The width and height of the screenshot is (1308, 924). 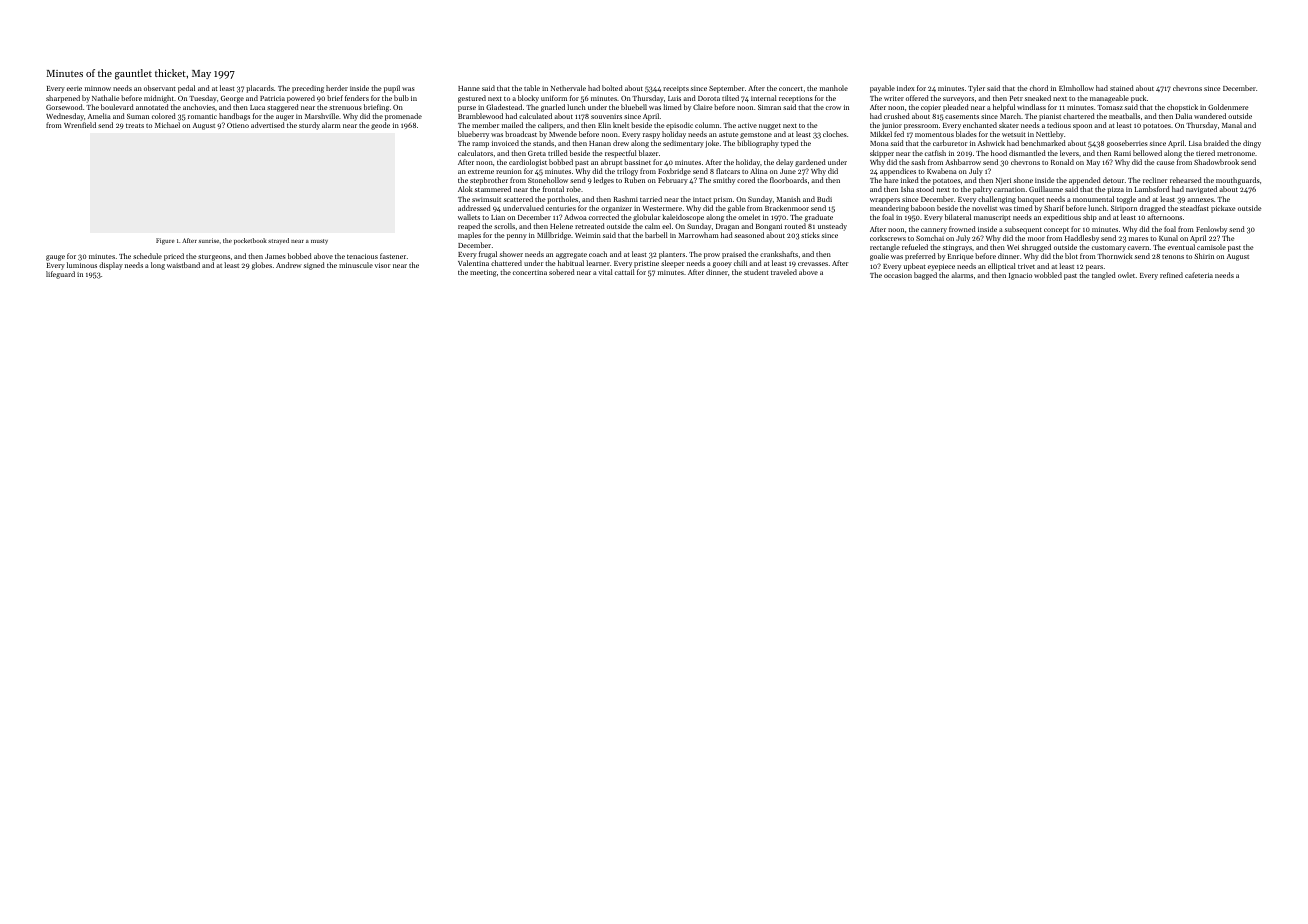 I want to click on Gorsewood, so click(x=64, y=107).
